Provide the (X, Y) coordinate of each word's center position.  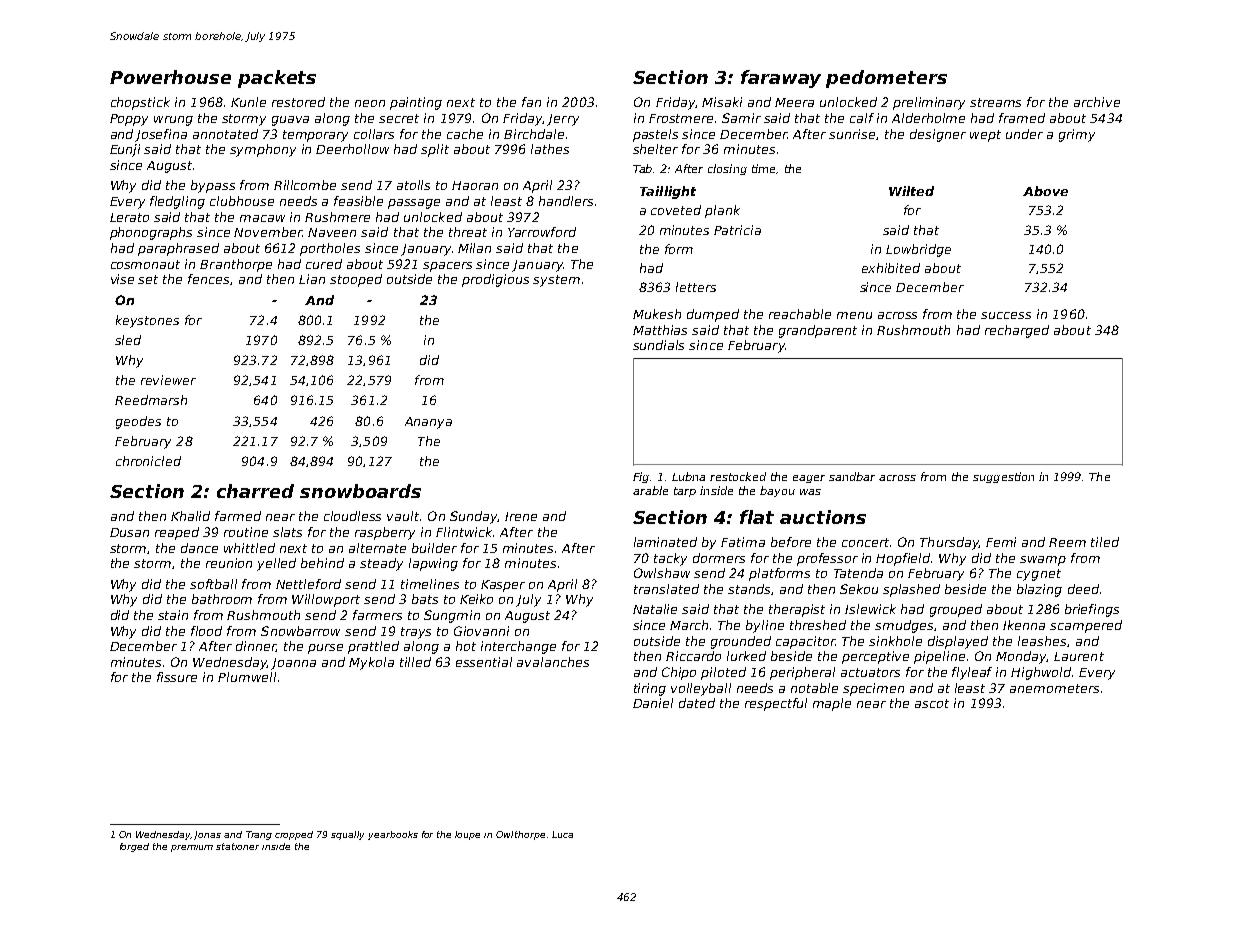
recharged (1017, 331)
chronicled (148, 461)
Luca (562, 834)
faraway (781, 79)
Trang (259, 835)
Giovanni (481, 631)
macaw (262, 218)
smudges (904, 626)
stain (173, 615)
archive (1097, 102)
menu (854, 315)
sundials (658, 345)
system (556, 281)
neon (370, 103)
